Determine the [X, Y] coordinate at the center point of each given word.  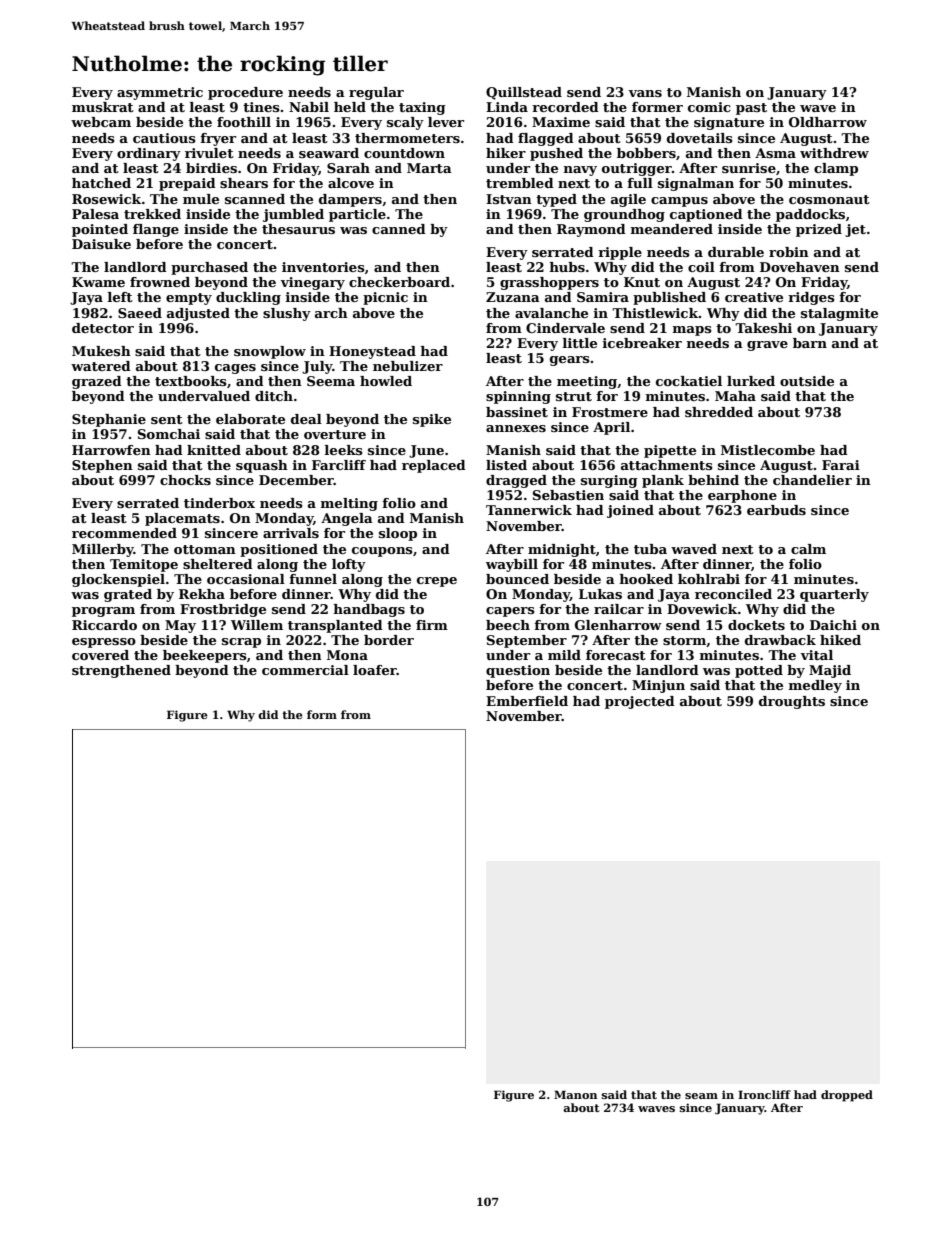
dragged [516, 481]
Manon [575, 1094]
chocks [185, 480]
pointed [100, 230]
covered [100, 655]
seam [701, 1096]
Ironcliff [764, 1094]
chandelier [812, 480]
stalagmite [839, 314]
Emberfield [527, 701]
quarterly [834, 595]
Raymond [591, 230]
